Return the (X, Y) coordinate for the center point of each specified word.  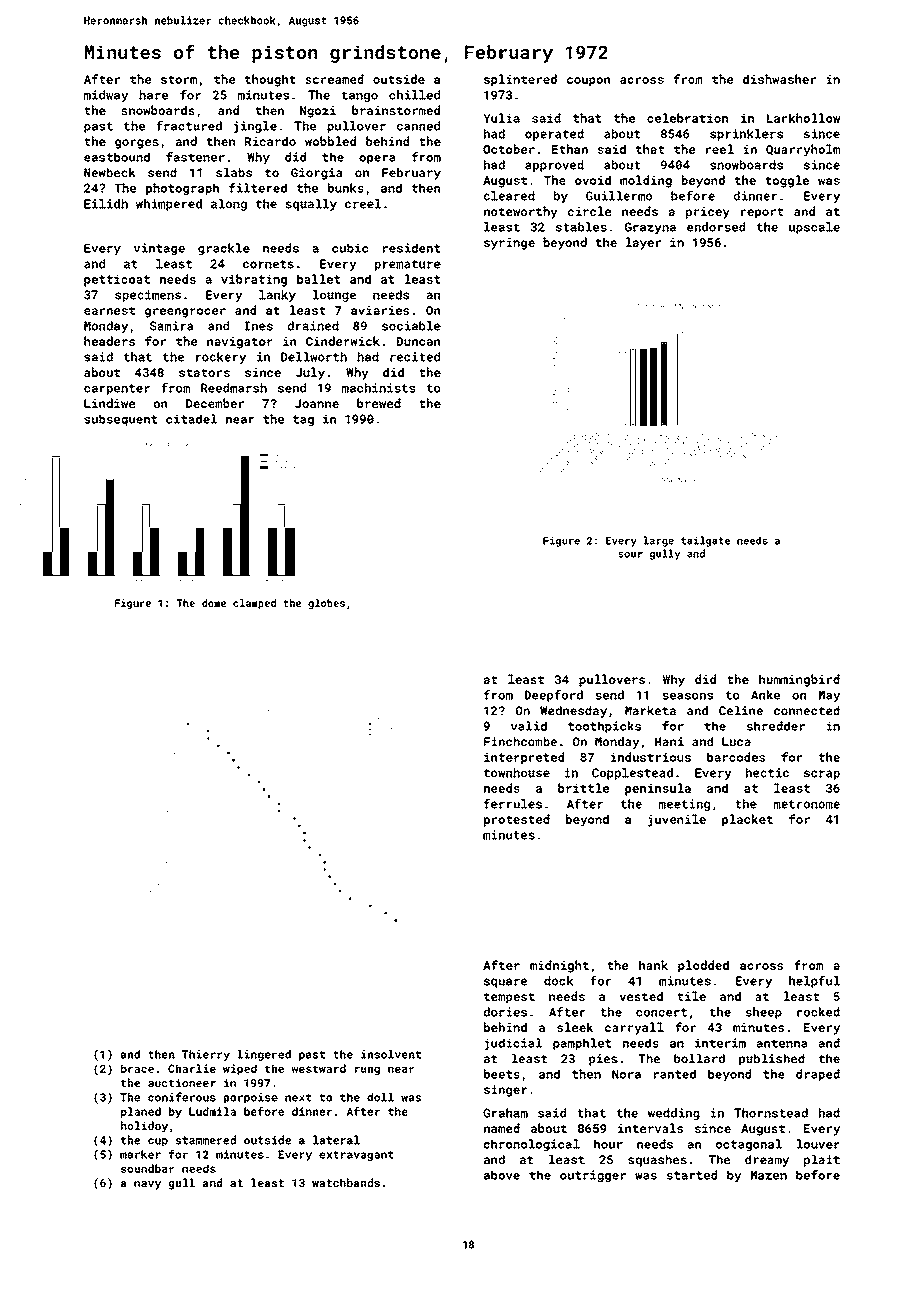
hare (153, 95)
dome (214, 603)
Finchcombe (520, 742)
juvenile (677, 820)
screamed (334, 79)
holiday (144, 1127)
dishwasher (779, 79)
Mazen (769, 1175)
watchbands (346, 1182)
